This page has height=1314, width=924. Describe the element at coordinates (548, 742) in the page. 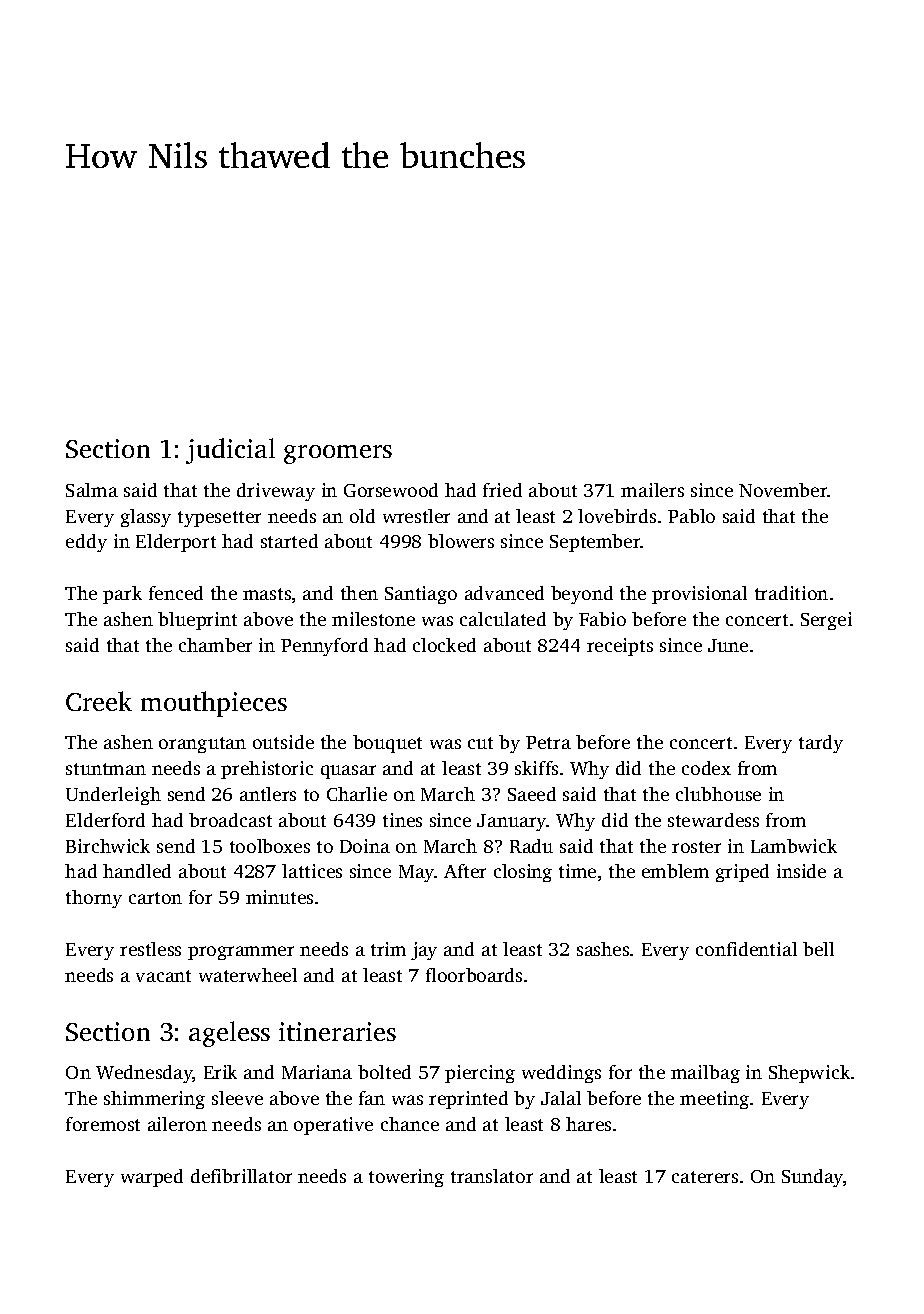

I see `Petra` at that location.
